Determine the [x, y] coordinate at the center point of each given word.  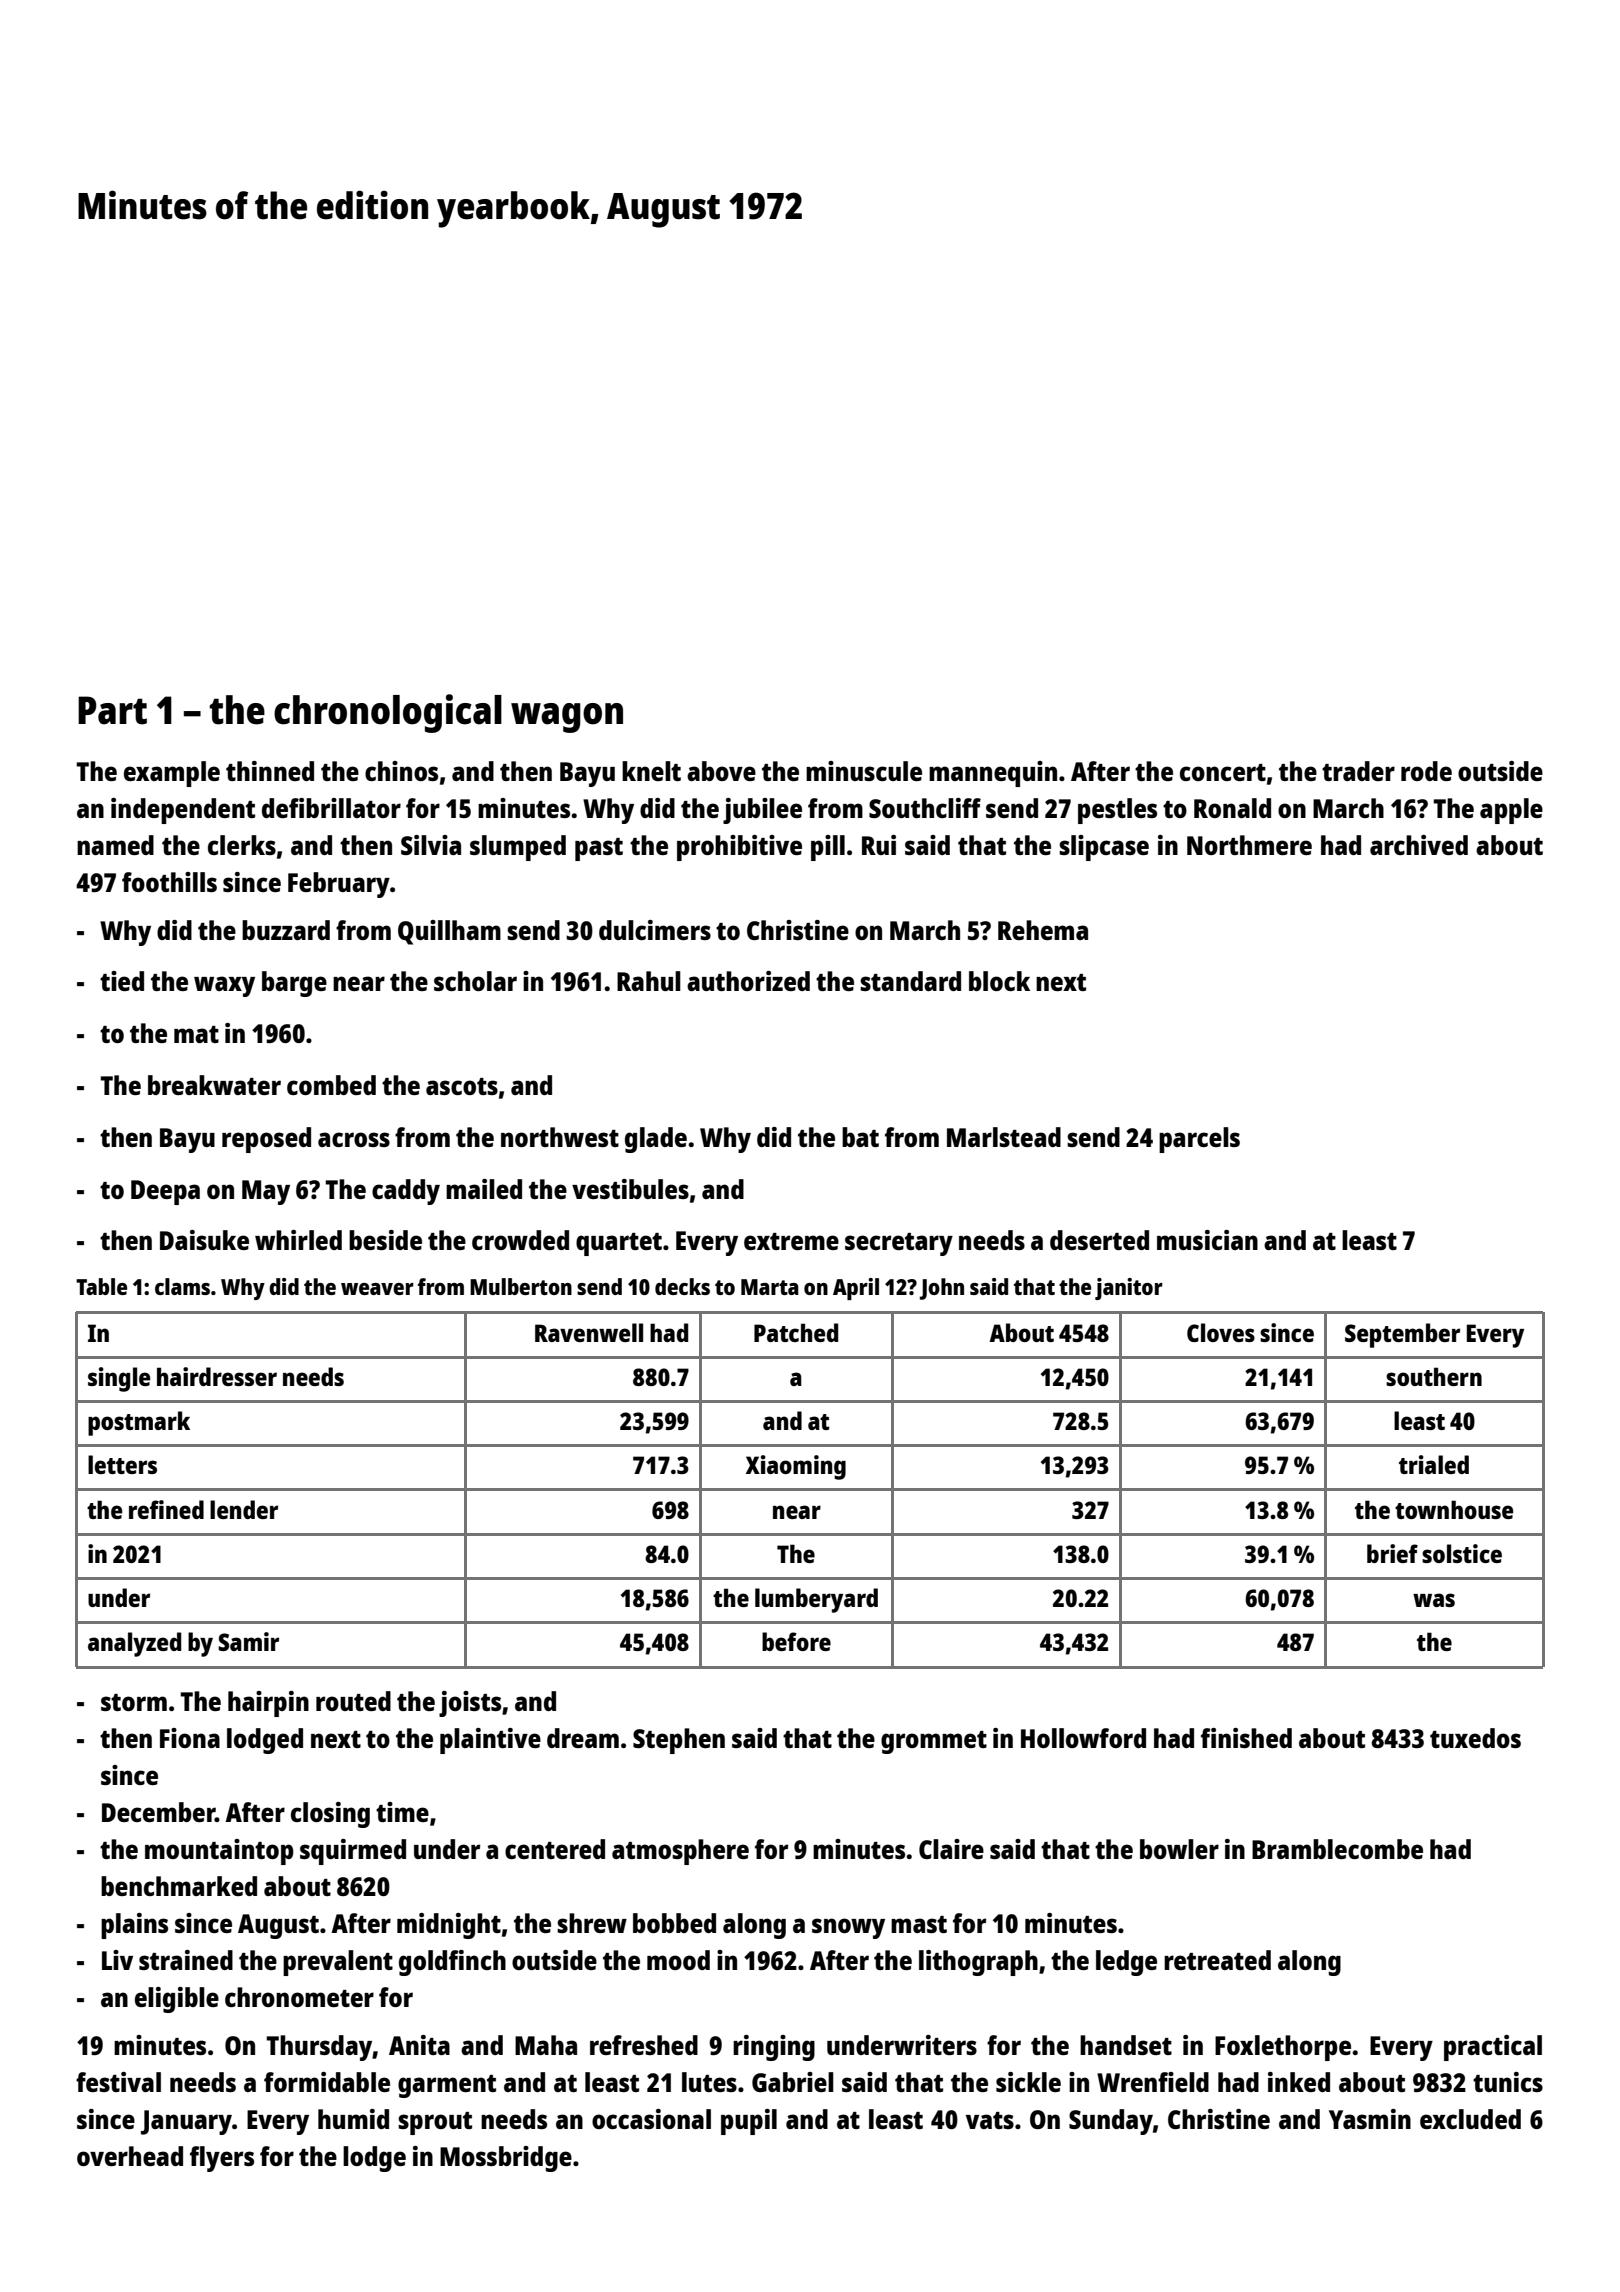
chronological [388, 713]
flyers [222, 2159]
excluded [1470, 2119]
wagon [567, 718]
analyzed [134, 1644]
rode [1426, 771]
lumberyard [816, 1600]
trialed [1434, 1464]
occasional [651, 2119]
